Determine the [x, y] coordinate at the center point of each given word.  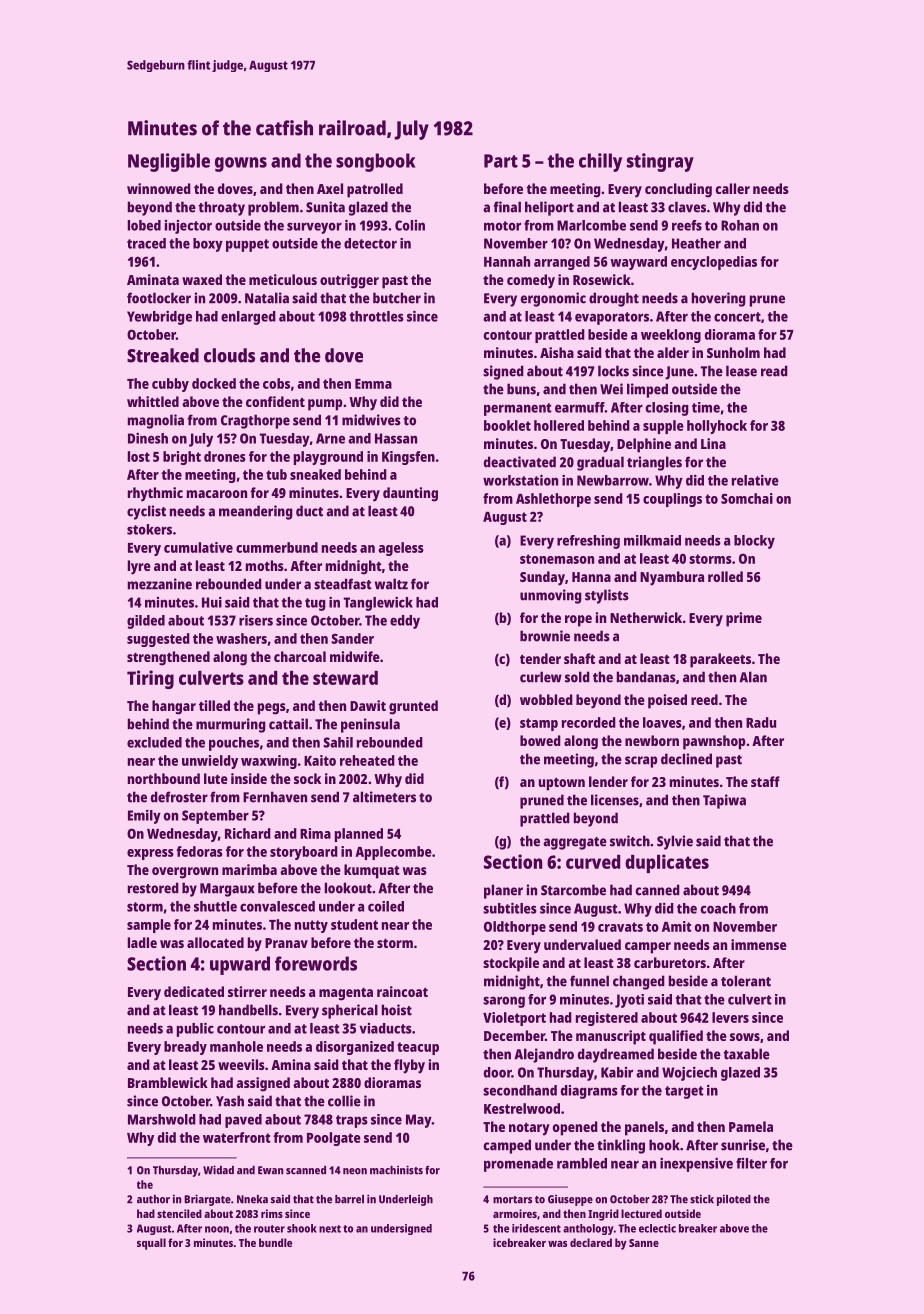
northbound [164, 778]
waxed [202, 279]
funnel [589, 981]
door [498, 1072]
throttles [377, 316]
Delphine [644, 445]
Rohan [740, 225]
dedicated [194, 991]
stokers [149, 529]
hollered [559, 425]
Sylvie [675, 842]
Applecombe [393, 853]
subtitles [510, 908]
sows [745, 1037]
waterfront [237, 1137]
